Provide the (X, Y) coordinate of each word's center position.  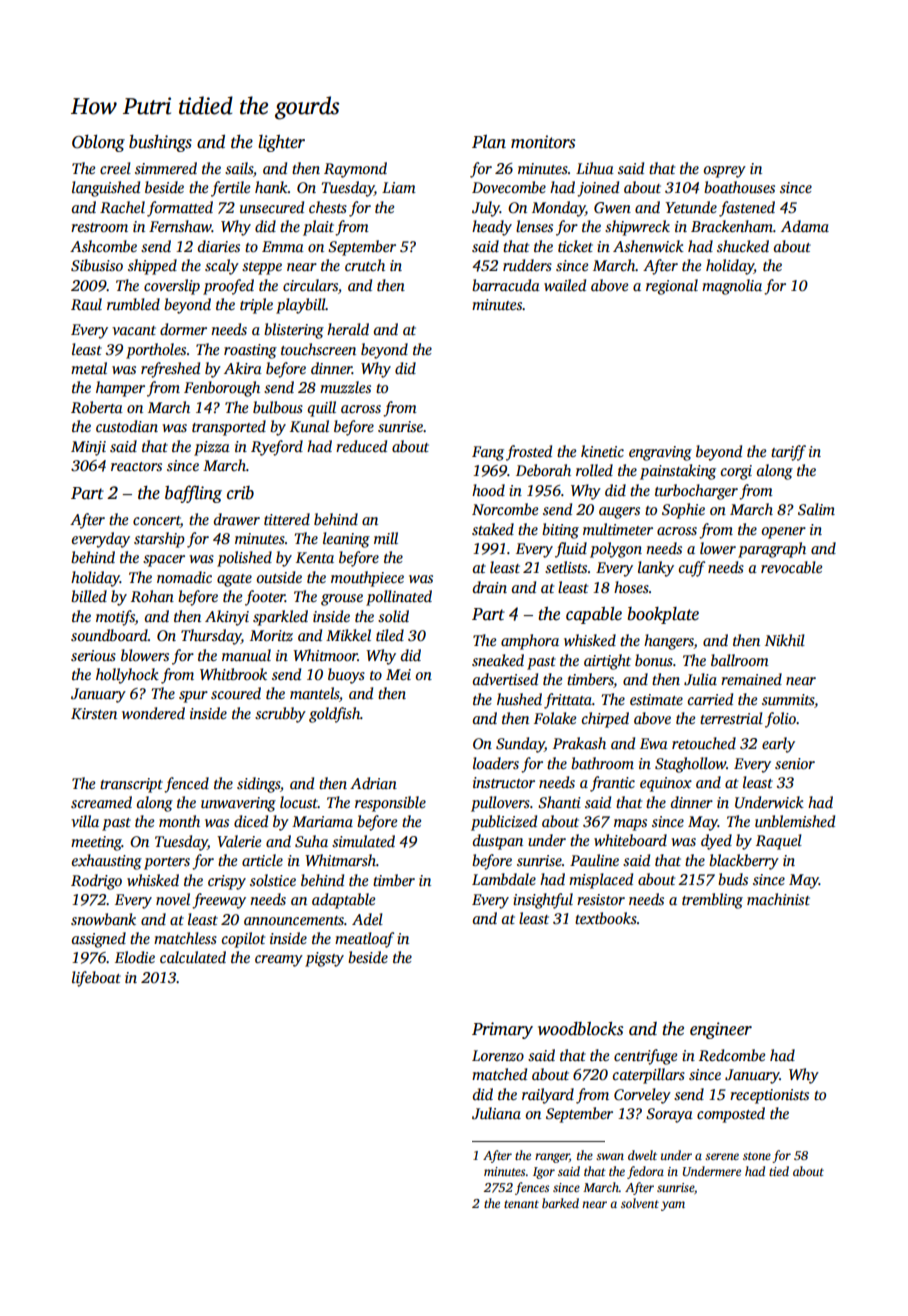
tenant (521, 1204)
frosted (529, 453)
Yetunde (691, 207)
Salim (816, 509)
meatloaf (364, 940)
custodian (127, 426)
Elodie (135, 957)
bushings (160, 143)
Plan (489, 142)
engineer (721, 1030)
